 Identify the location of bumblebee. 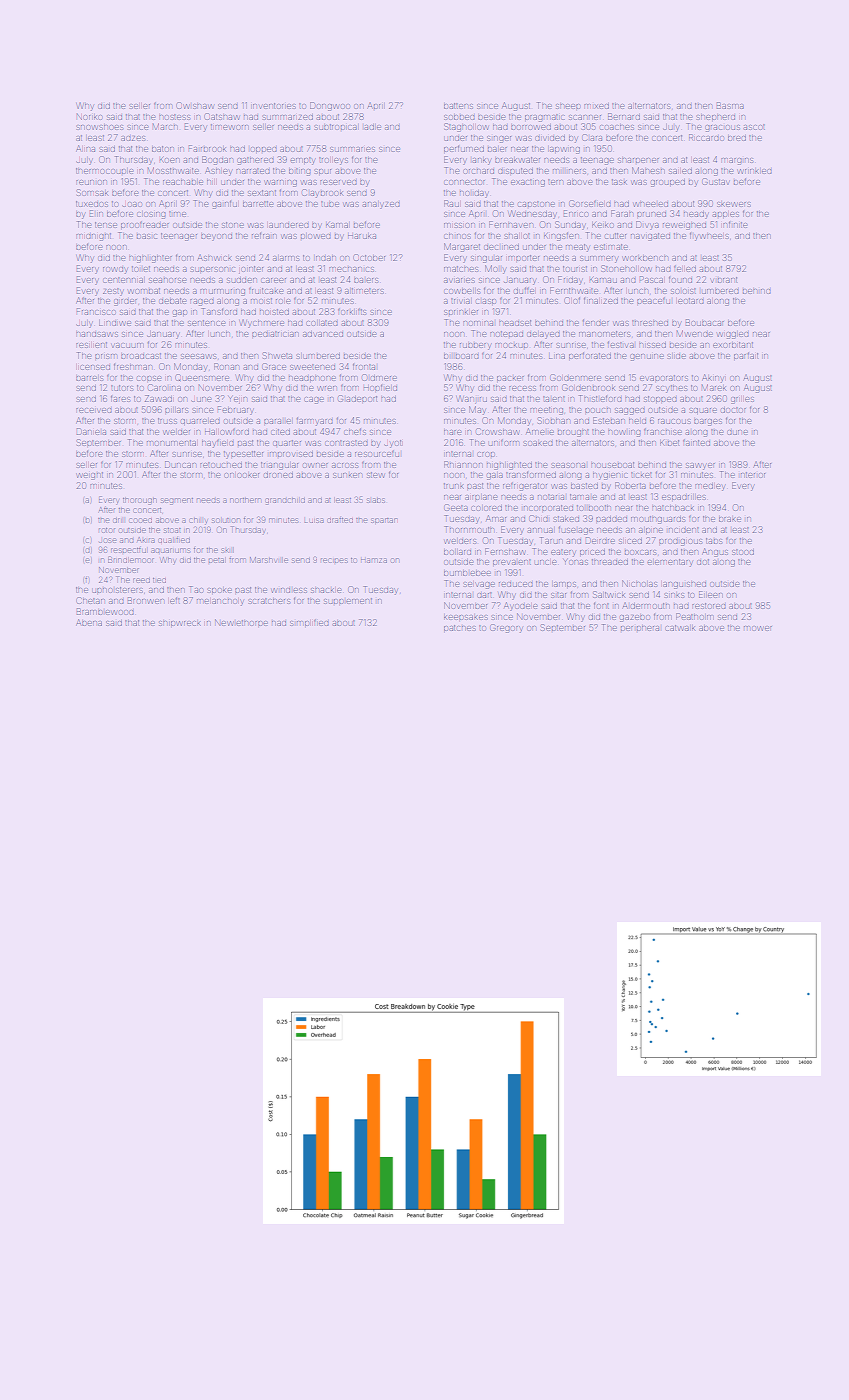
(467, 573).
